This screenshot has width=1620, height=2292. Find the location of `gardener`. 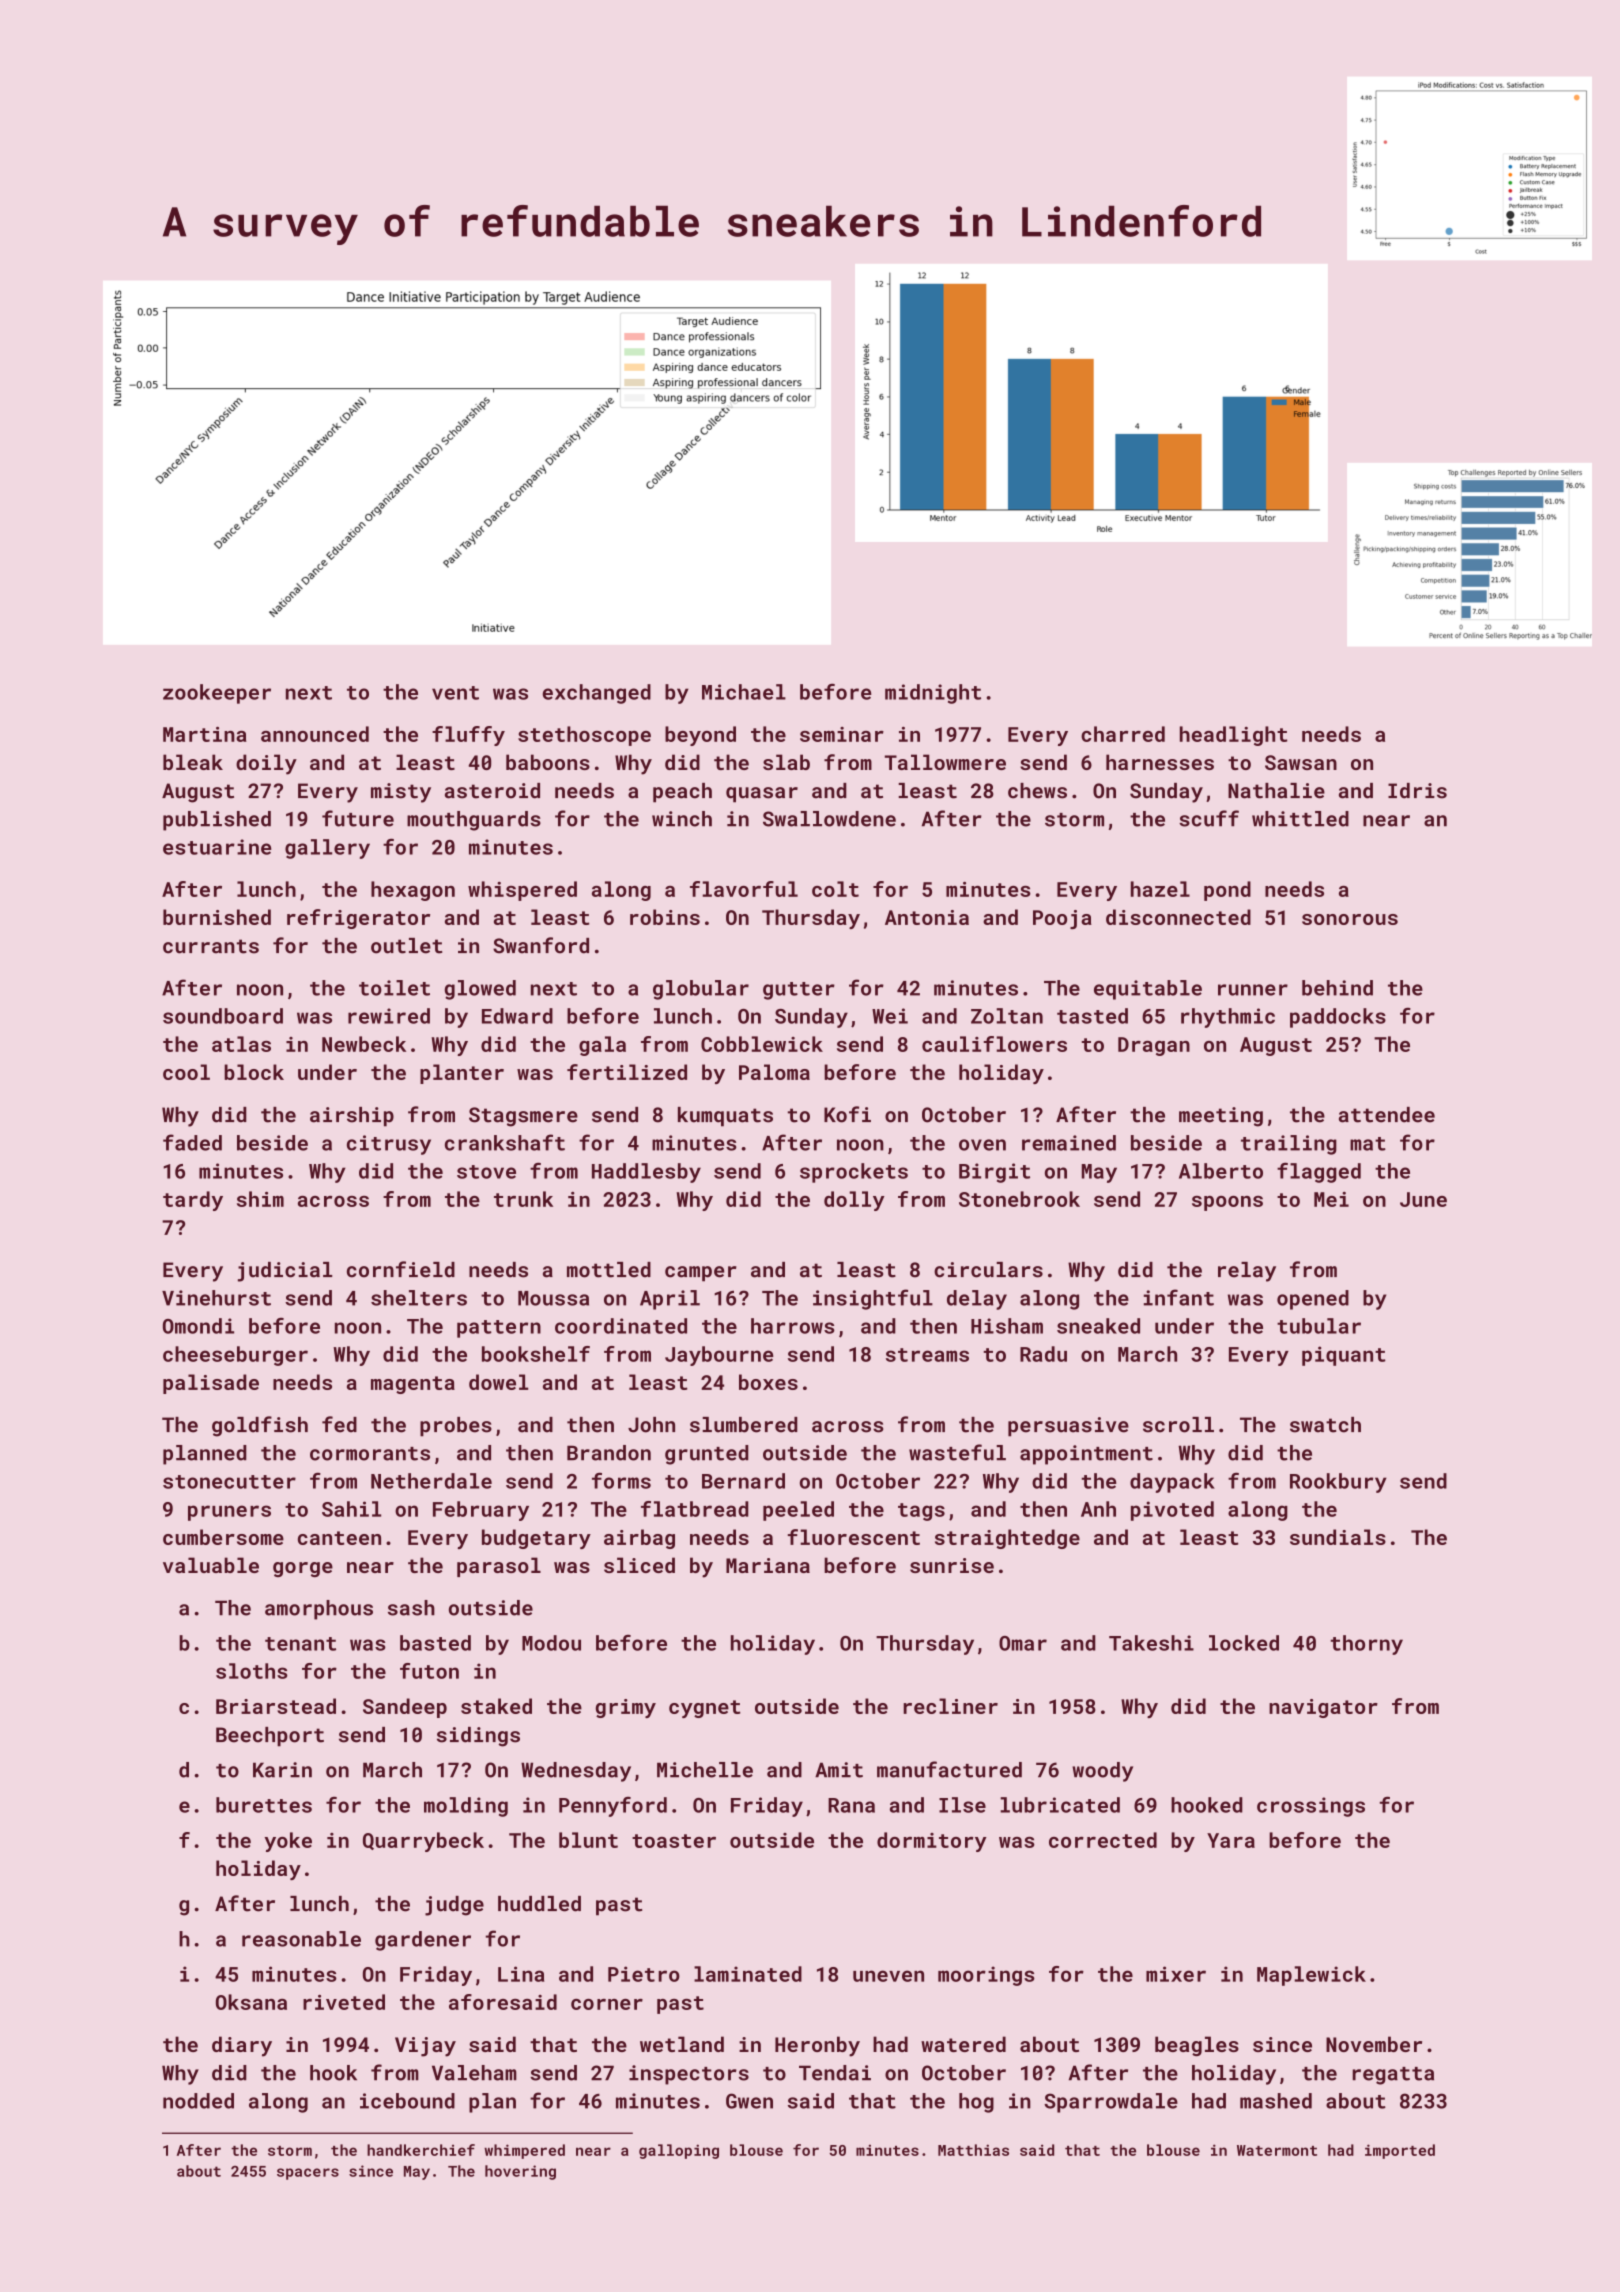

gardener is located at coordinates (423, 1941).
